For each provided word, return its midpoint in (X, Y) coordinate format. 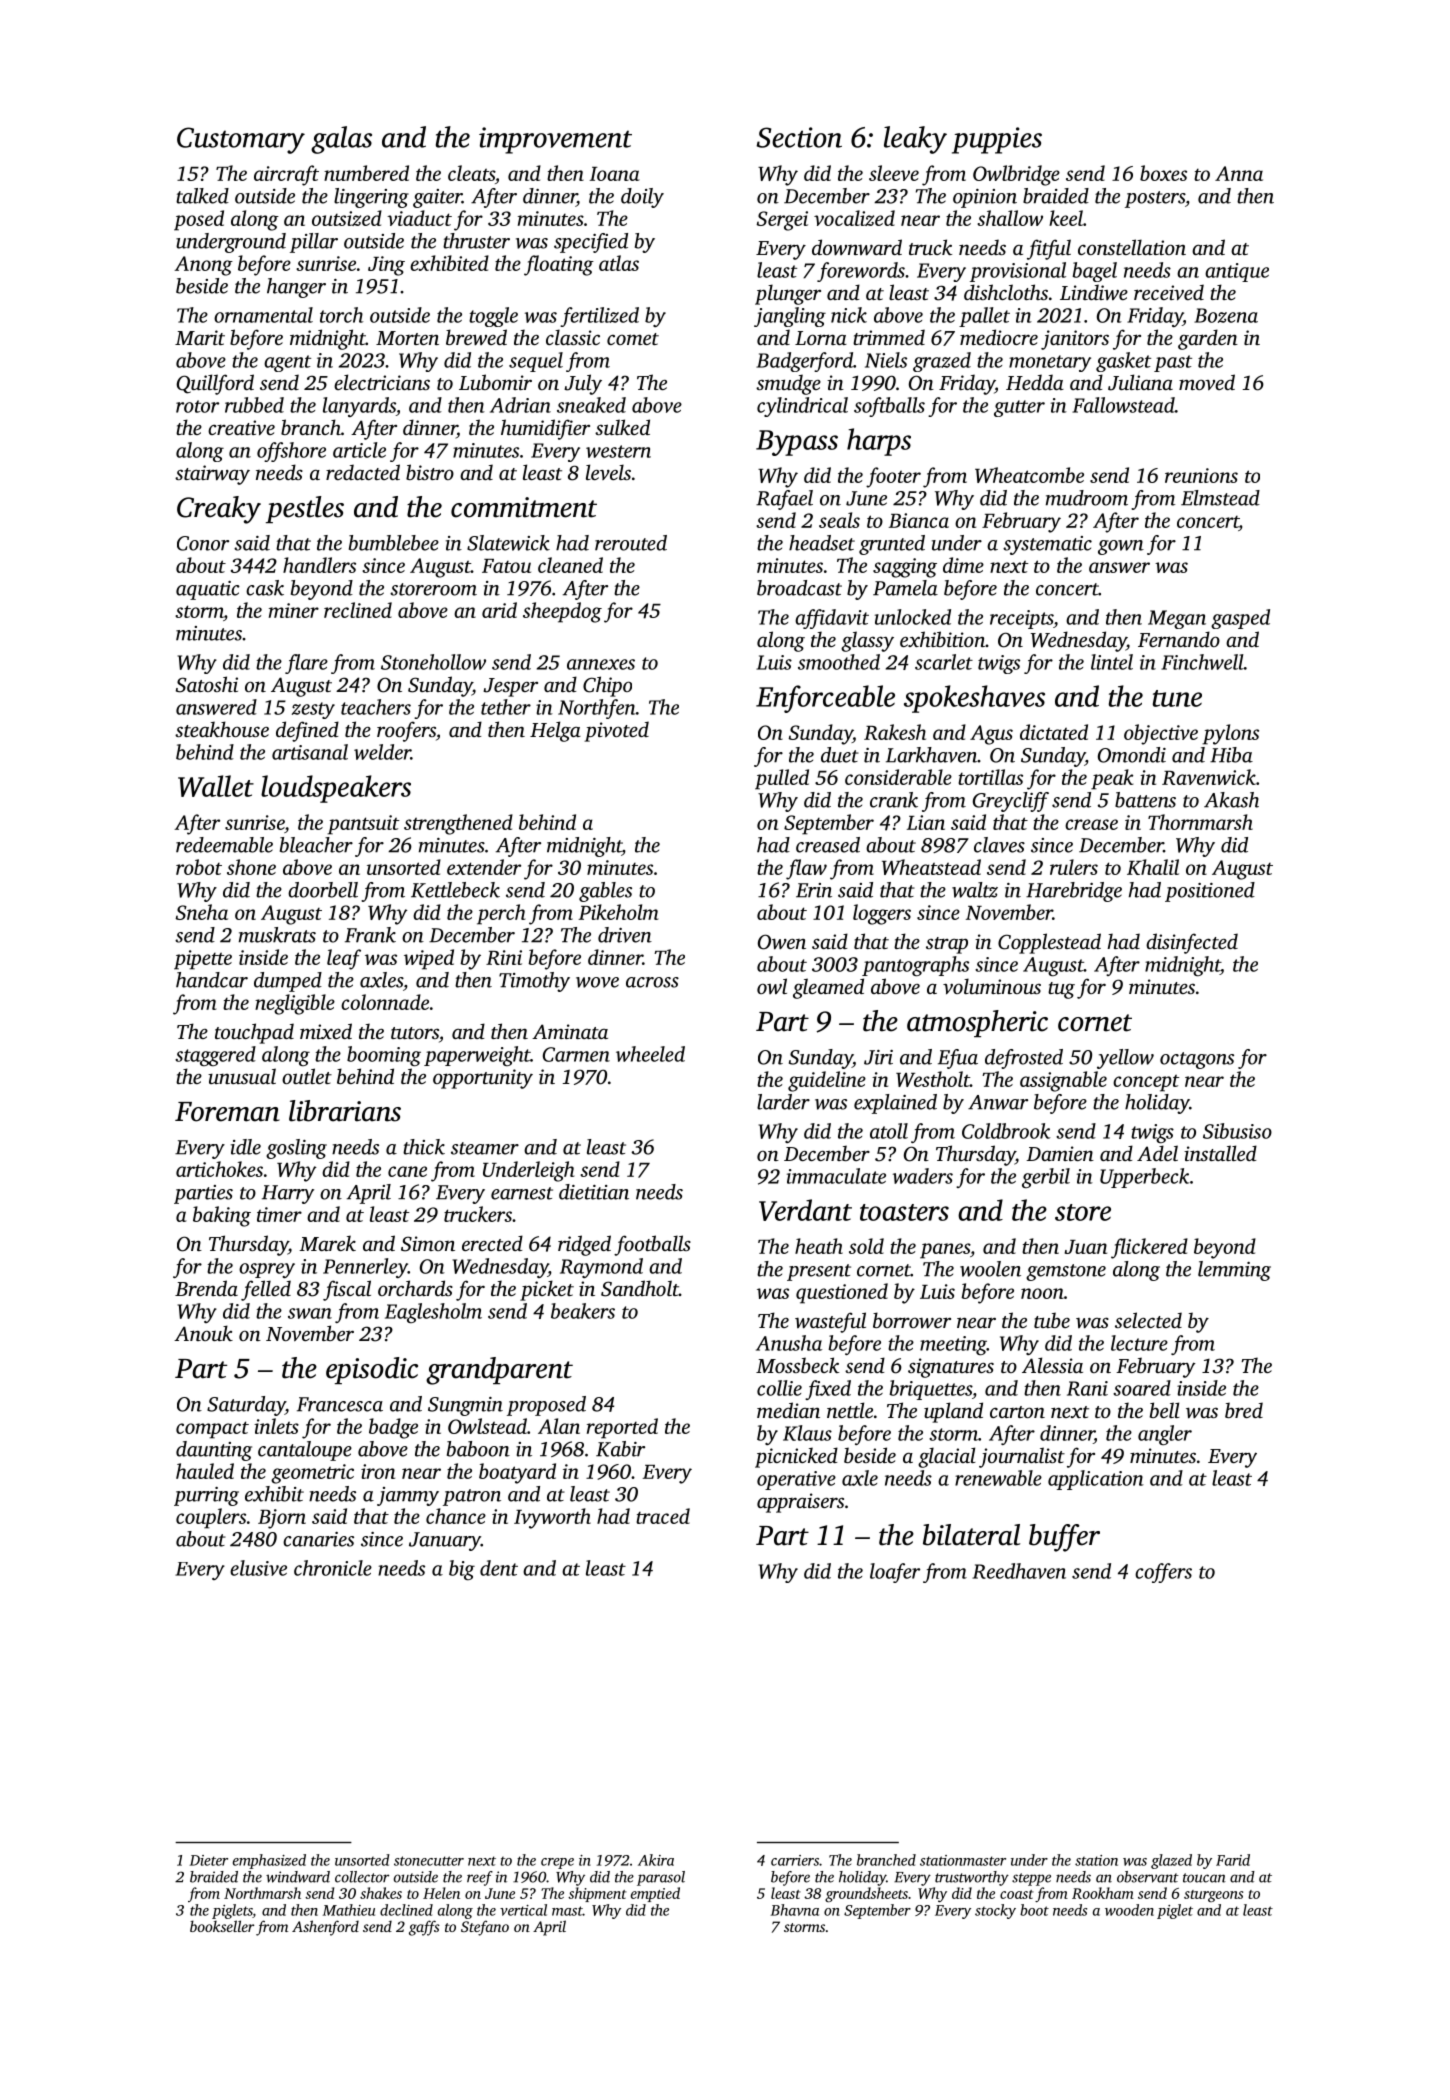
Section (799, 137)
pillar (314, 243)
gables (605, 892)
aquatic (208, 590)
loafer (895, 1573)
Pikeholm (618, 912)
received (1169, 292)
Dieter (209, 1860)
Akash (1231, 800)
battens (1145, 800)
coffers (1163, 1573)
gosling (296, 1149)
